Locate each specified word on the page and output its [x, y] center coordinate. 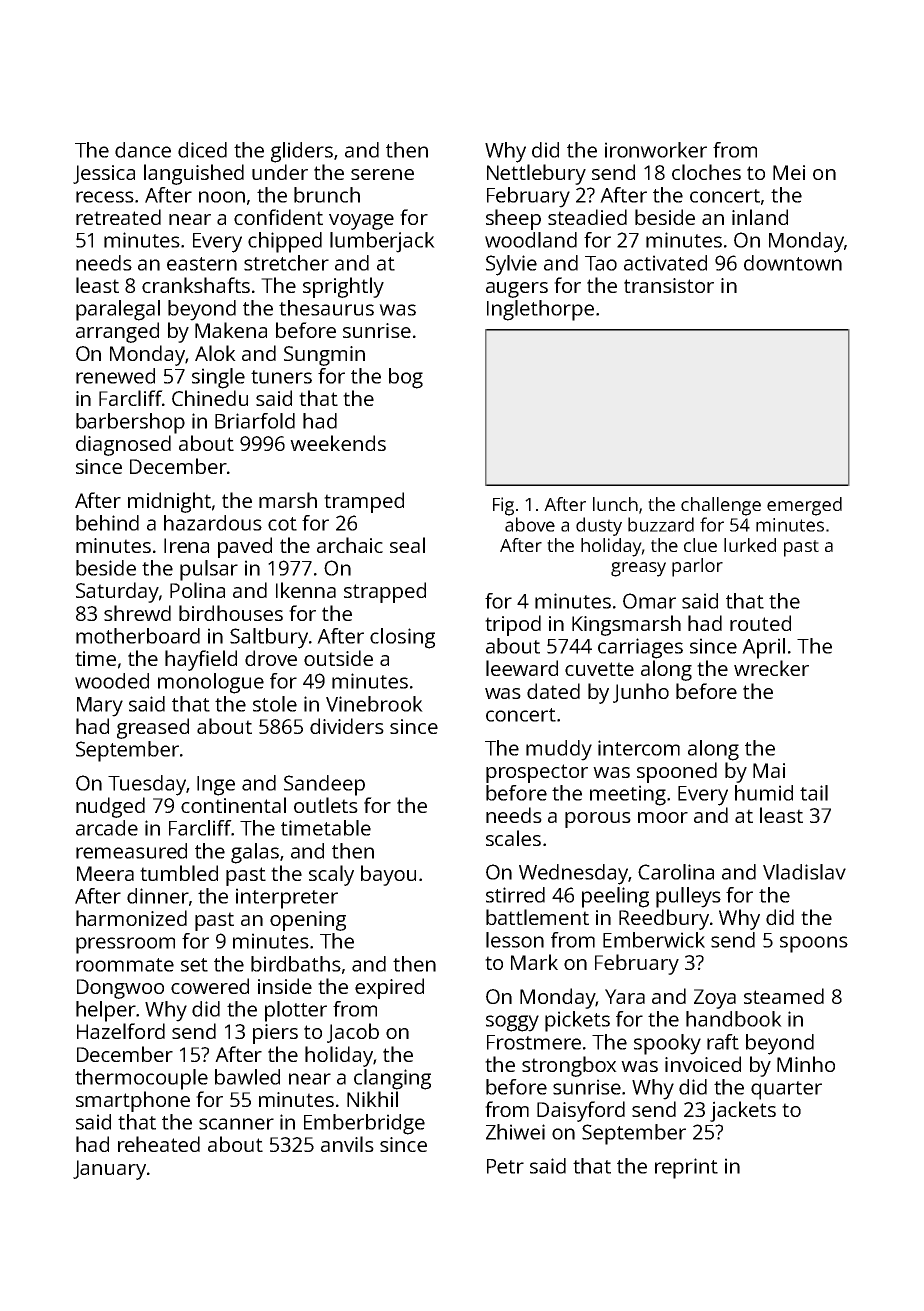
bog [406, 378]
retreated [118, 217]
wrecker [771, 668]
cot [282, 524]
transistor [669, 285]
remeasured [131, 851]
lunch [615, 504]
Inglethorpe [540, 310]
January [109, 1170]
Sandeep [324, 785]
